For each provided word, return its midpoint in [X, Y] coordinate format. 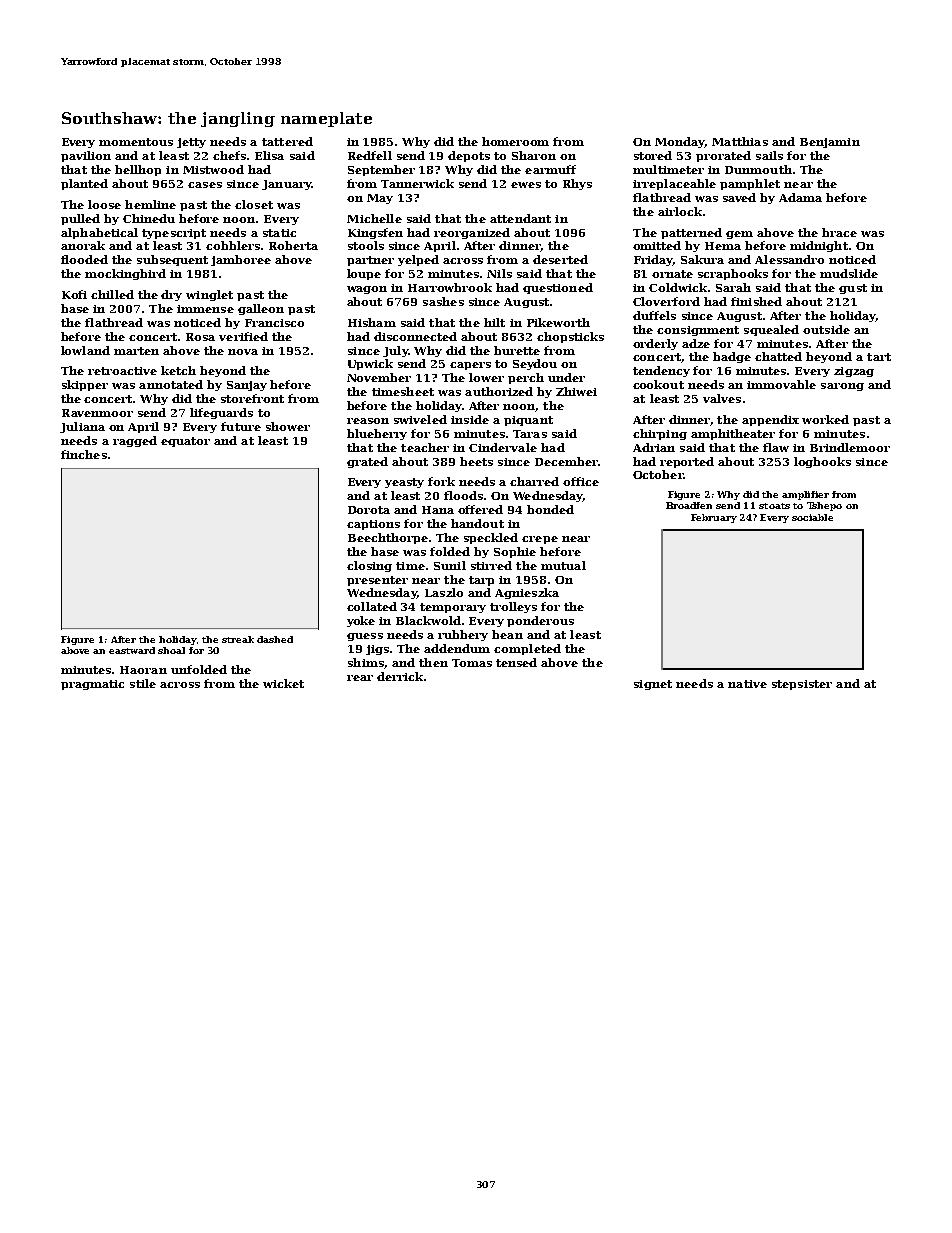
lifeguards [221, 413]
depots [469, 156]
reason [368, 421]
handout [477, 523]
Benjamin [830, 143]
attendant [520, 218]
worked [825, 419]
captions [373, 525]
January [287, 185]
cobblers [233, 245]
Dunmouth [758, 169]
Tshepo [824, 506]
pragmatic [92, 685]
